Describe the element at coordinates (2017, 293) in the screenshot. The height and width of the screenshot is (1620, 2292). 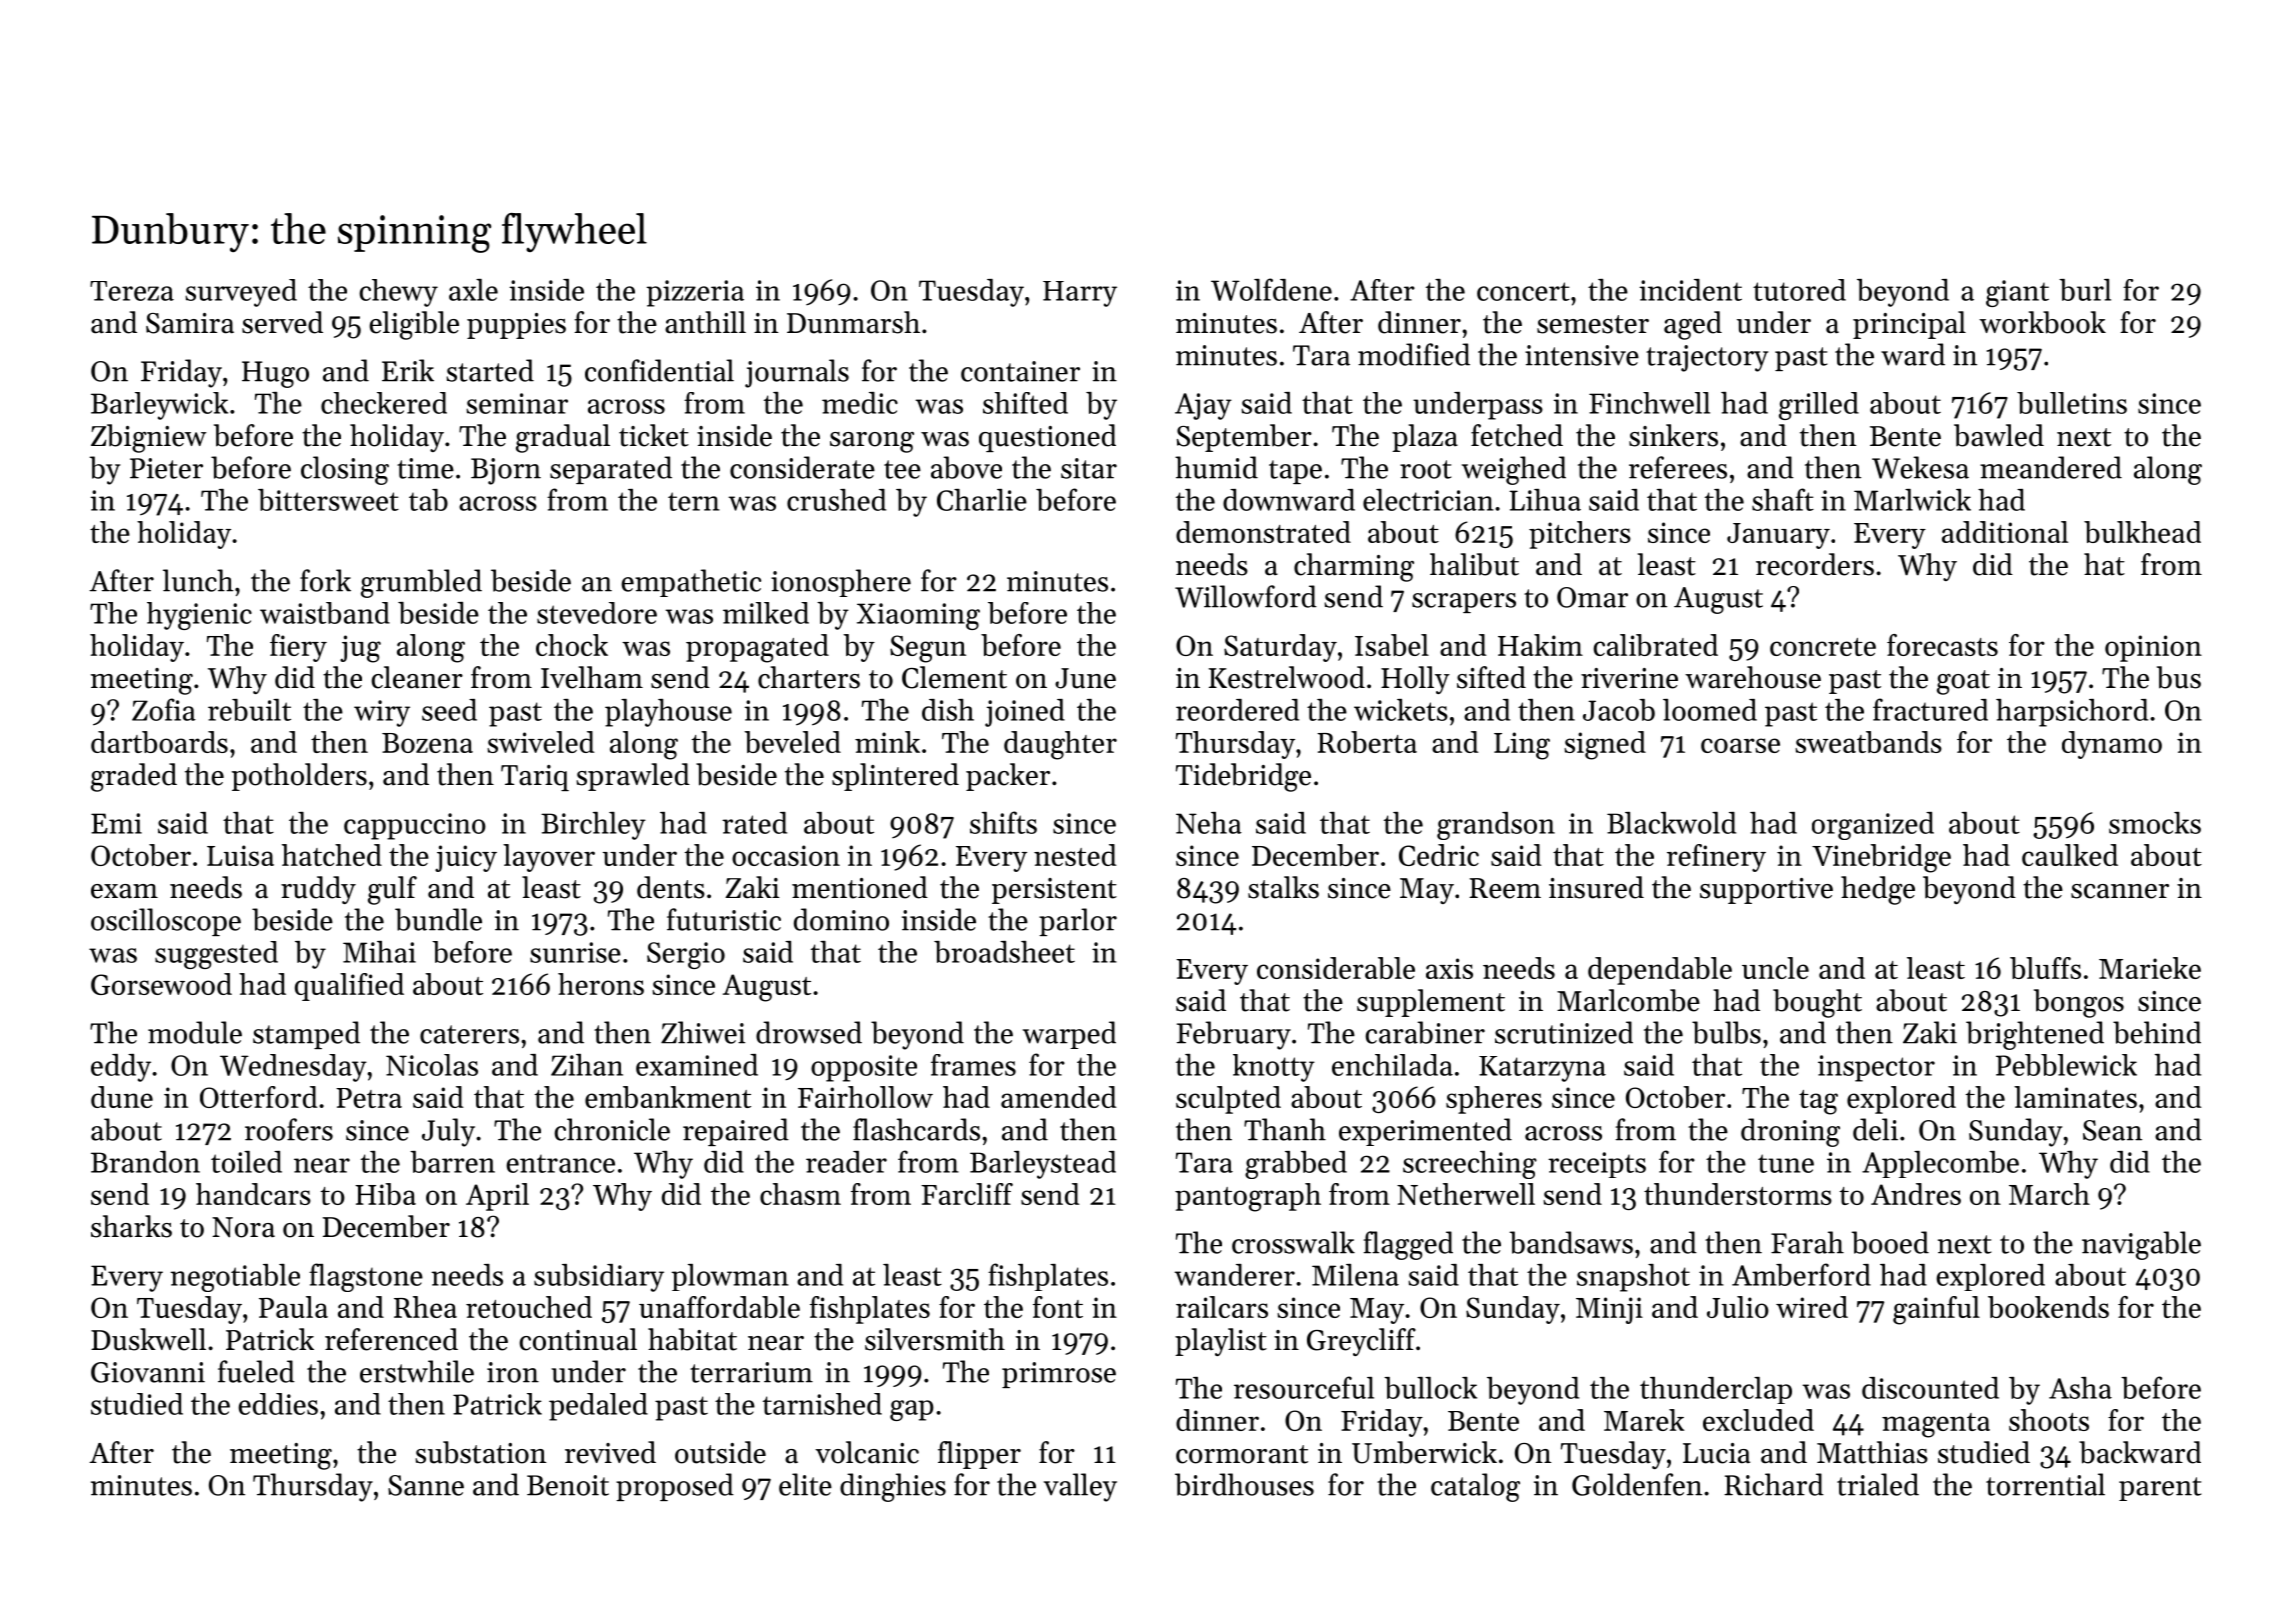
I see `giant` at that location.
